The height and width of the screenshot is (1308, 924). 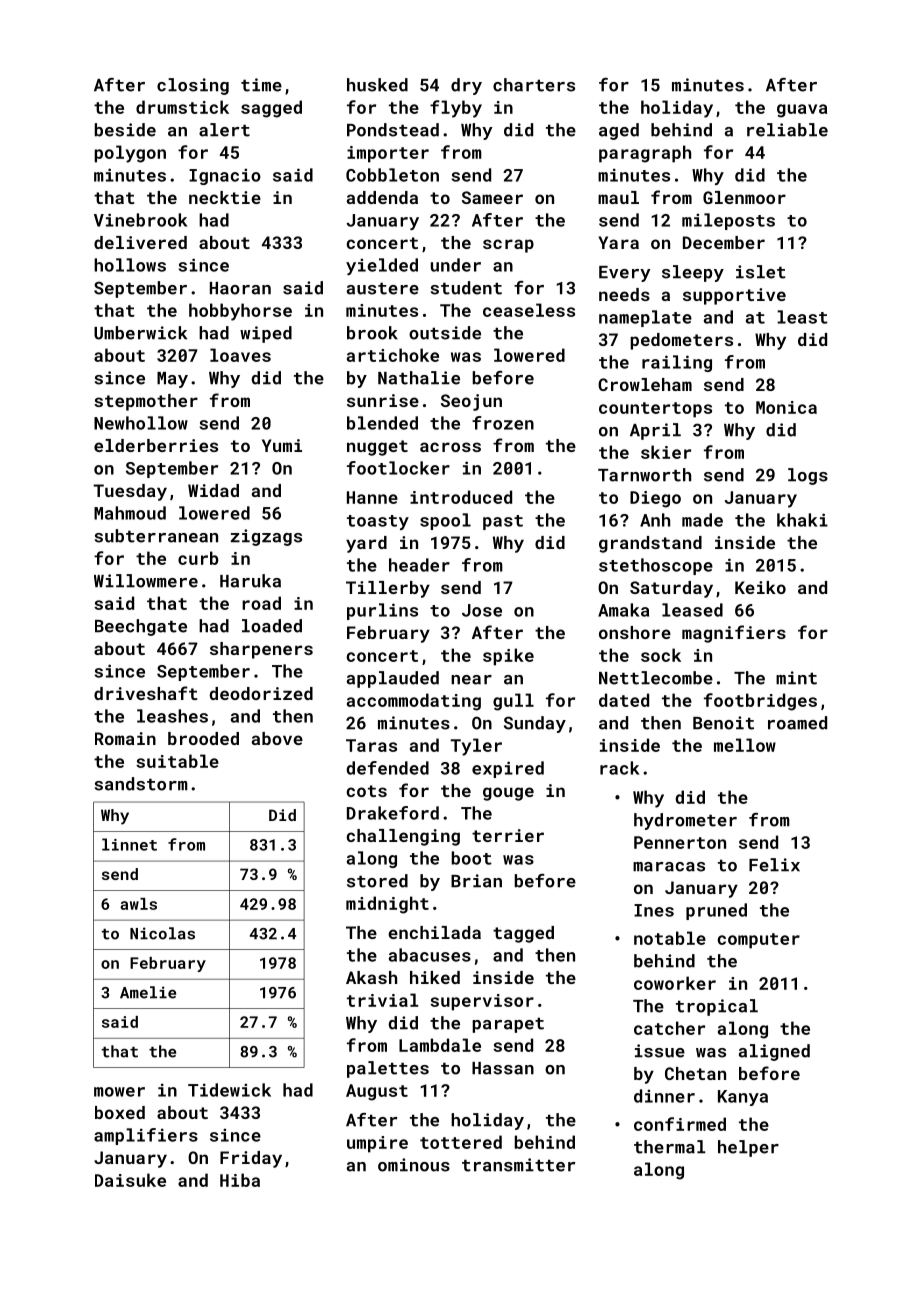 I want to click on countertops, so click(x=655, y=410).
